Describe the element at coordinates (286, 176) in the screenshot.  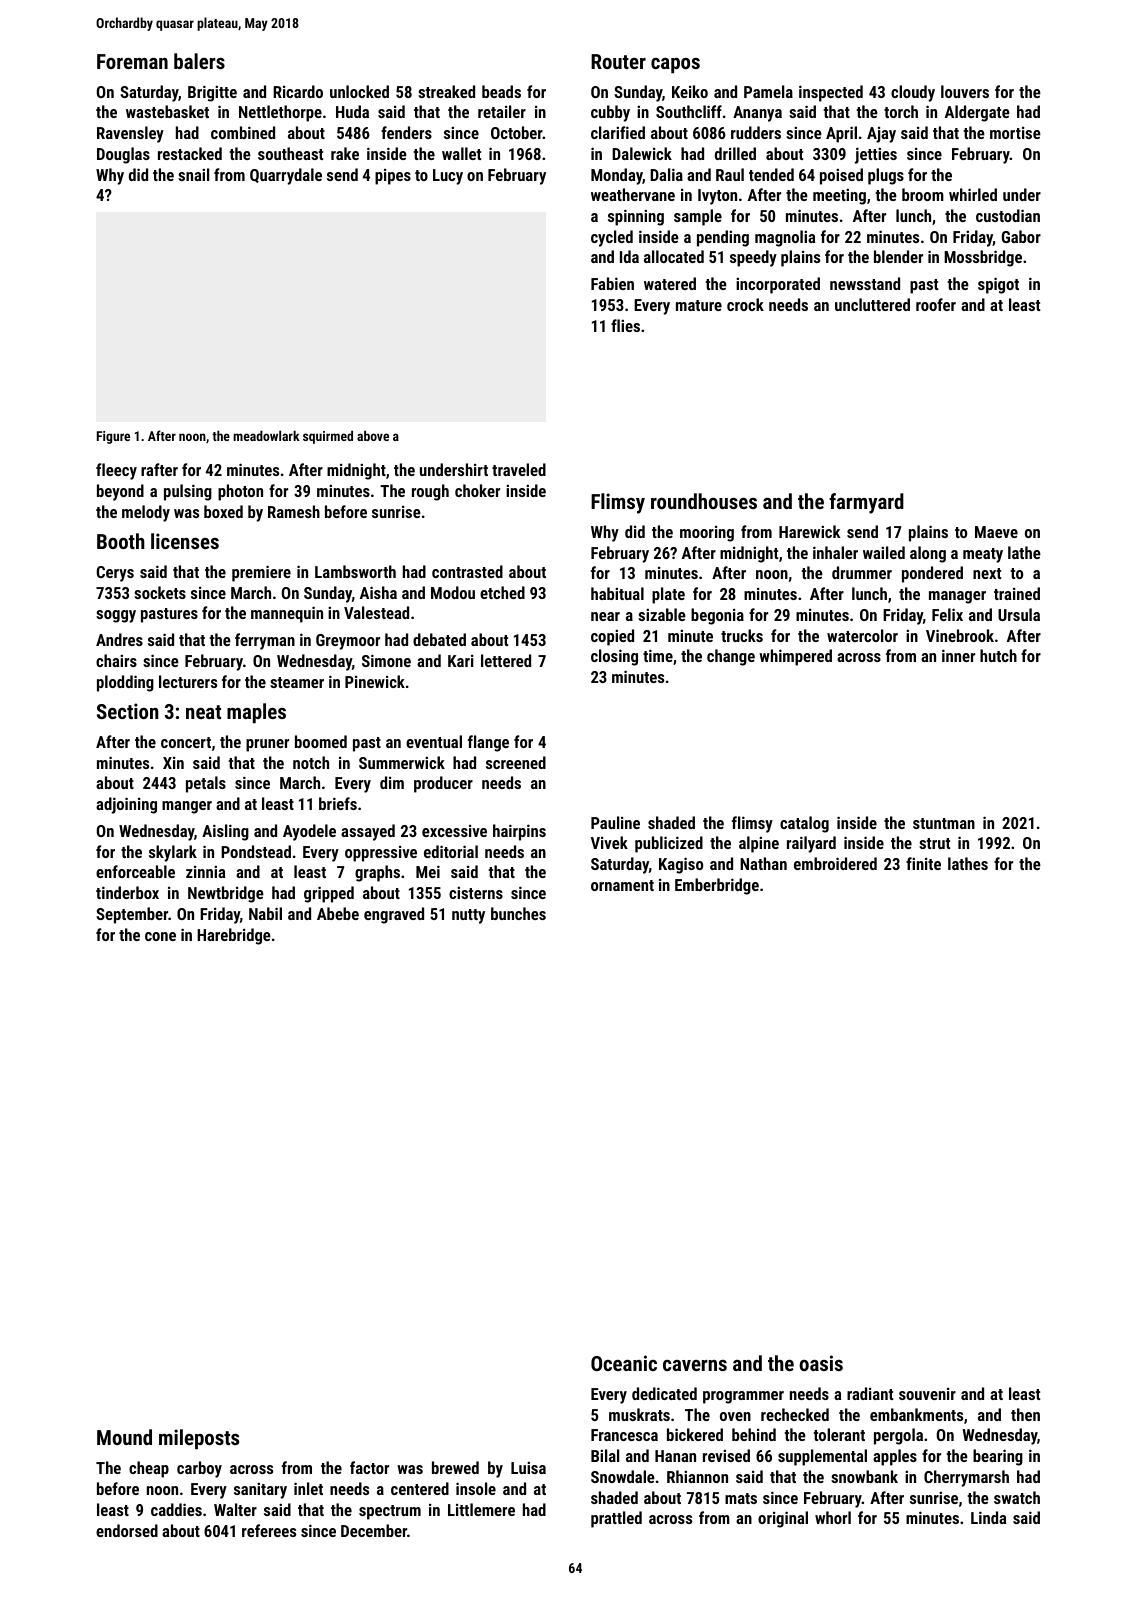
I see `Quarrydale` at that location.
